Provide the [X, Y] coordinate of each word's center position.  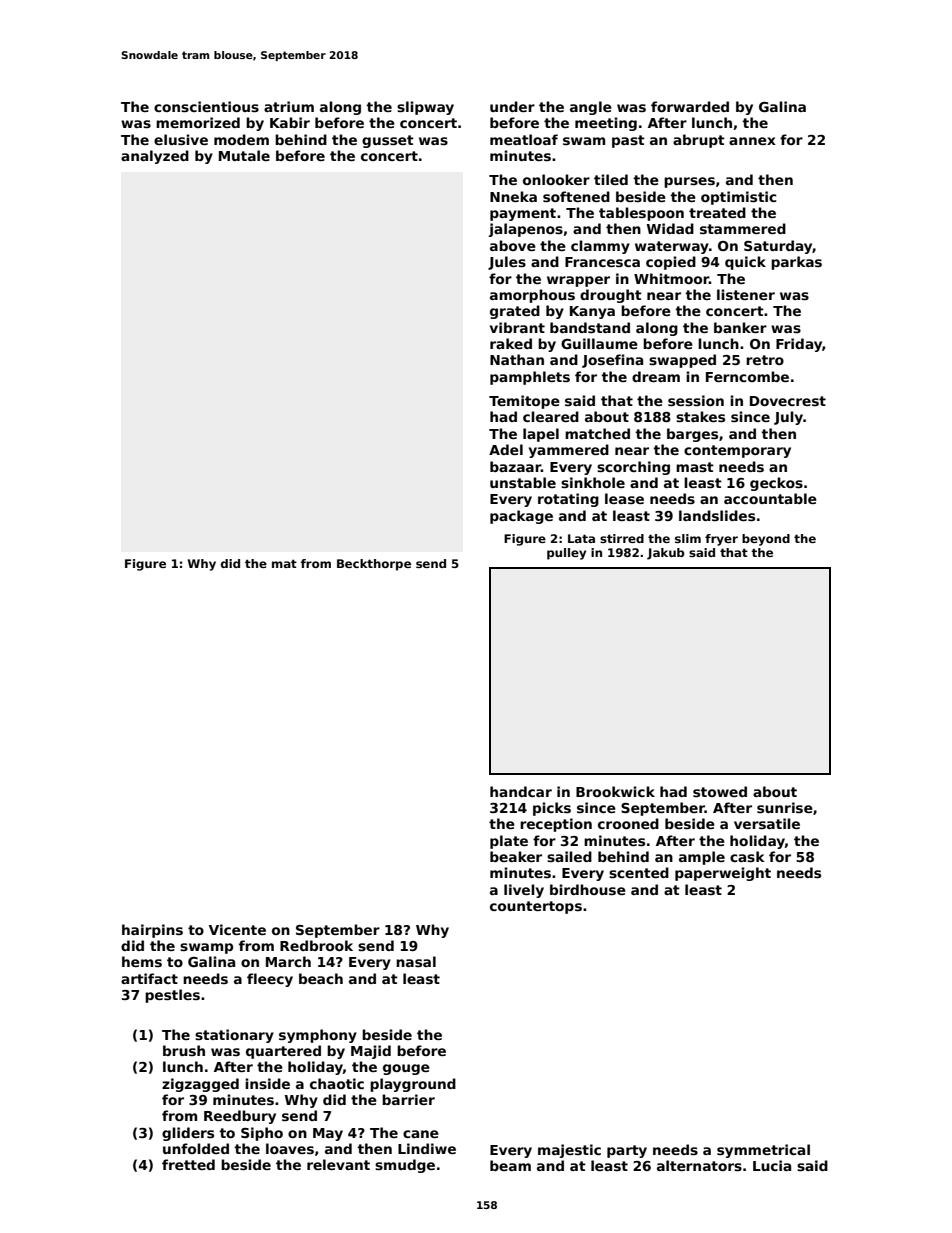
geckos [776, 484]
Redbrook [316, 945]
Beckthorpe [374, 565]
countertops [536, 907]
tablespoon [641, 214]
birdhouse [588, 889]
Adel [506, 449]
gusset [388, 141]
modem [241, 139]
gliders [188, 1134]
